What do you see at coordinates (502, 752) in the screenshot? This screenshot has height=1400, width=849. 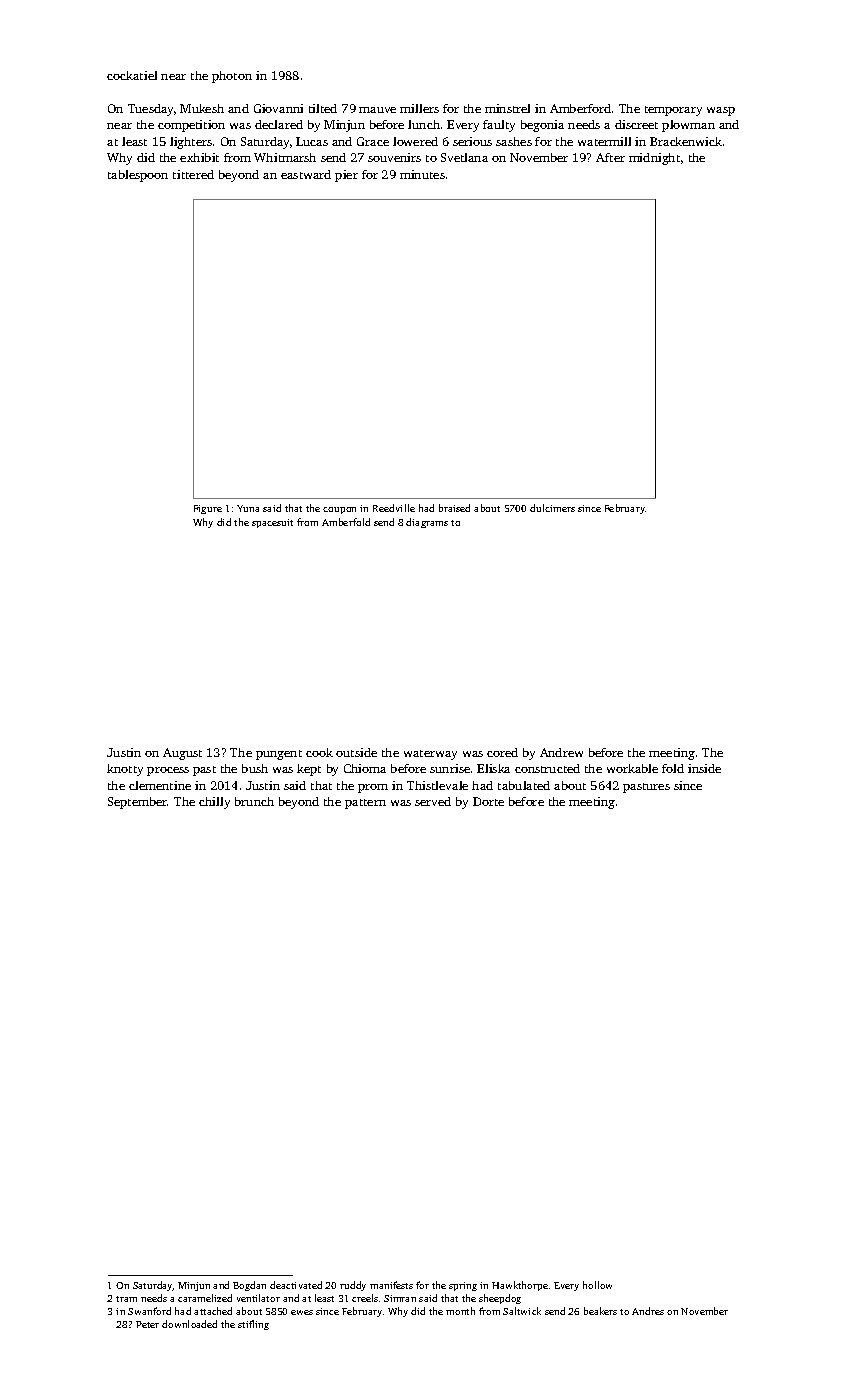 I see `cored` at bounding box center [502, 752].
